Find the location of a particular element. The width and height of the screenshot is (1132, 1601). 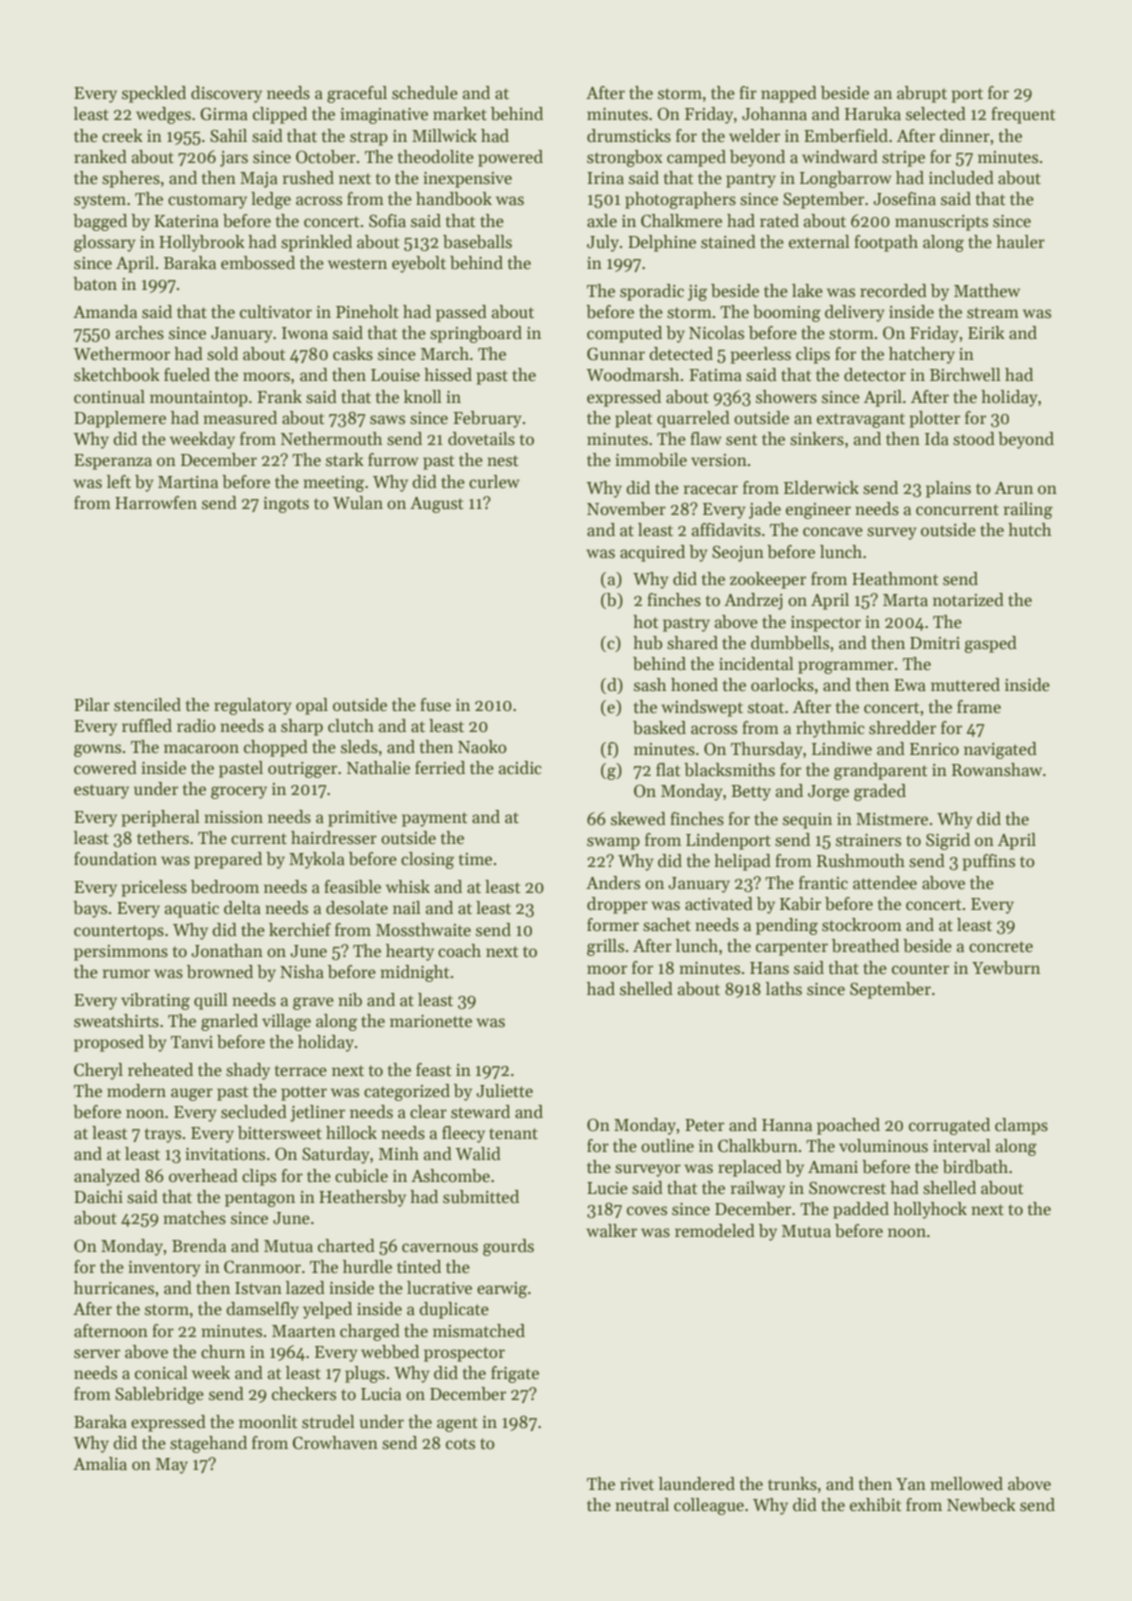

Heathersby is located at coordinates (362, 1198).
